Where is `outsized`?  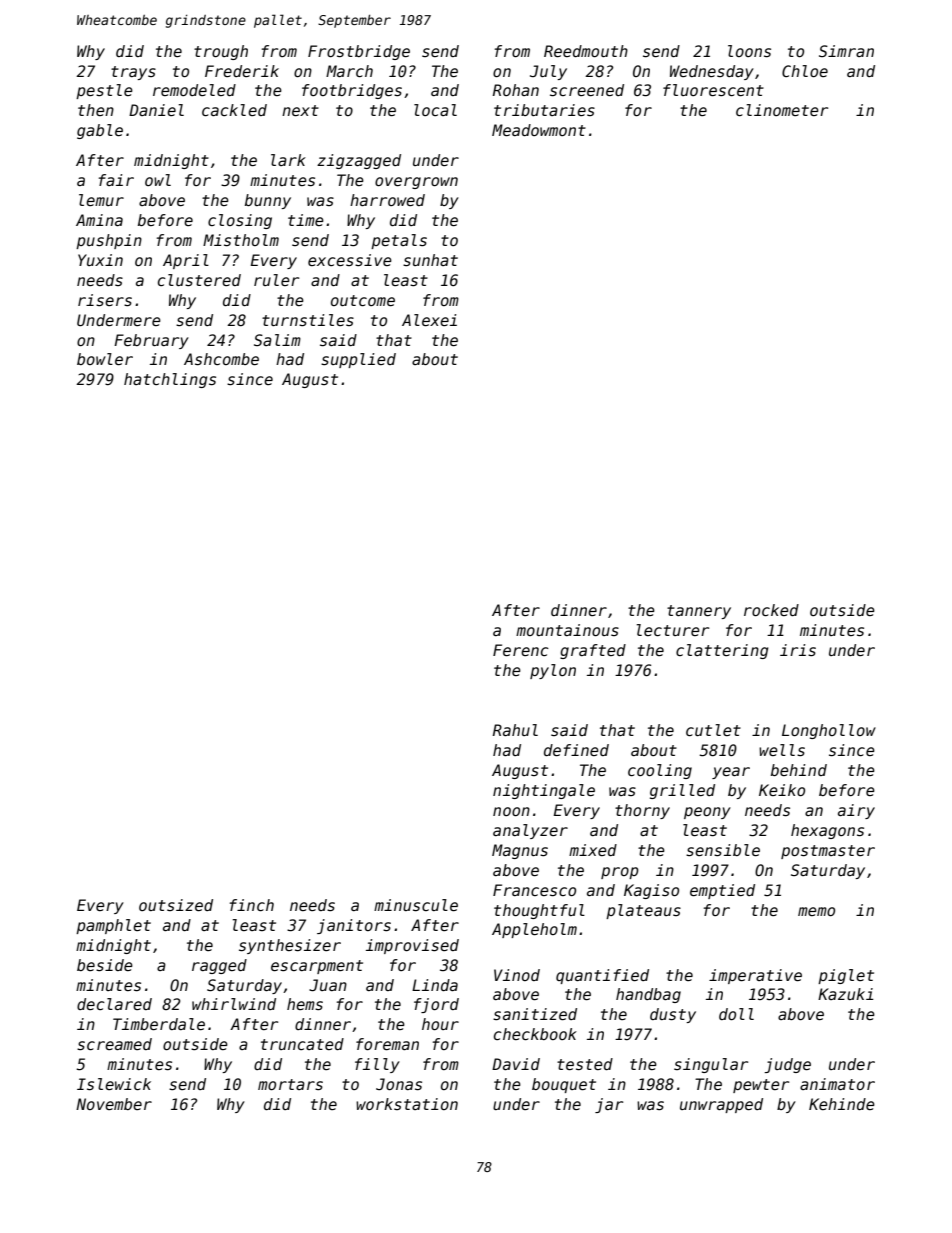
outsized is located at coordinates (176, 905).
